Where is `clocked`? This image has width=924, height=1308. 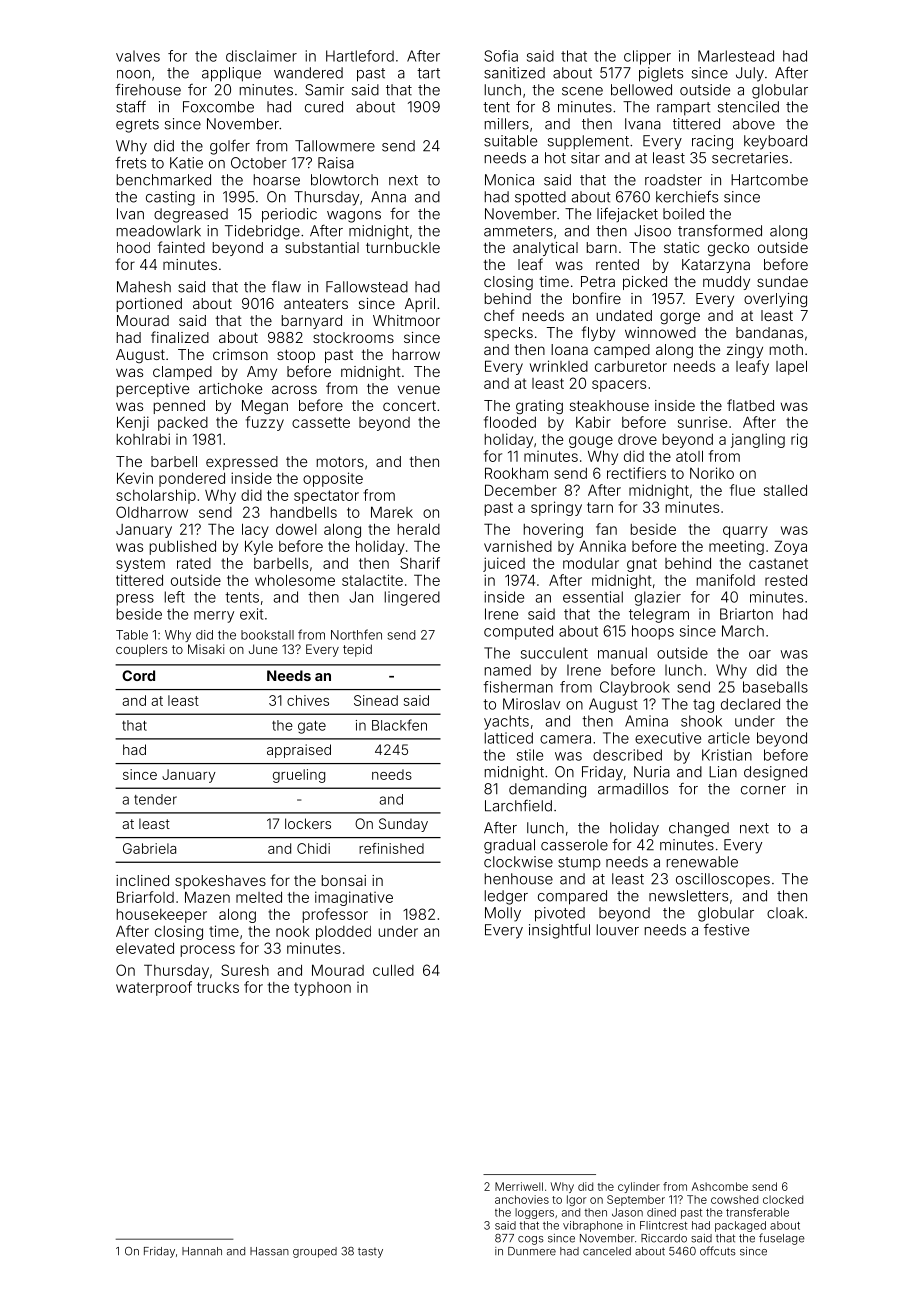 clocked is located at coordinates (783, 1199).
